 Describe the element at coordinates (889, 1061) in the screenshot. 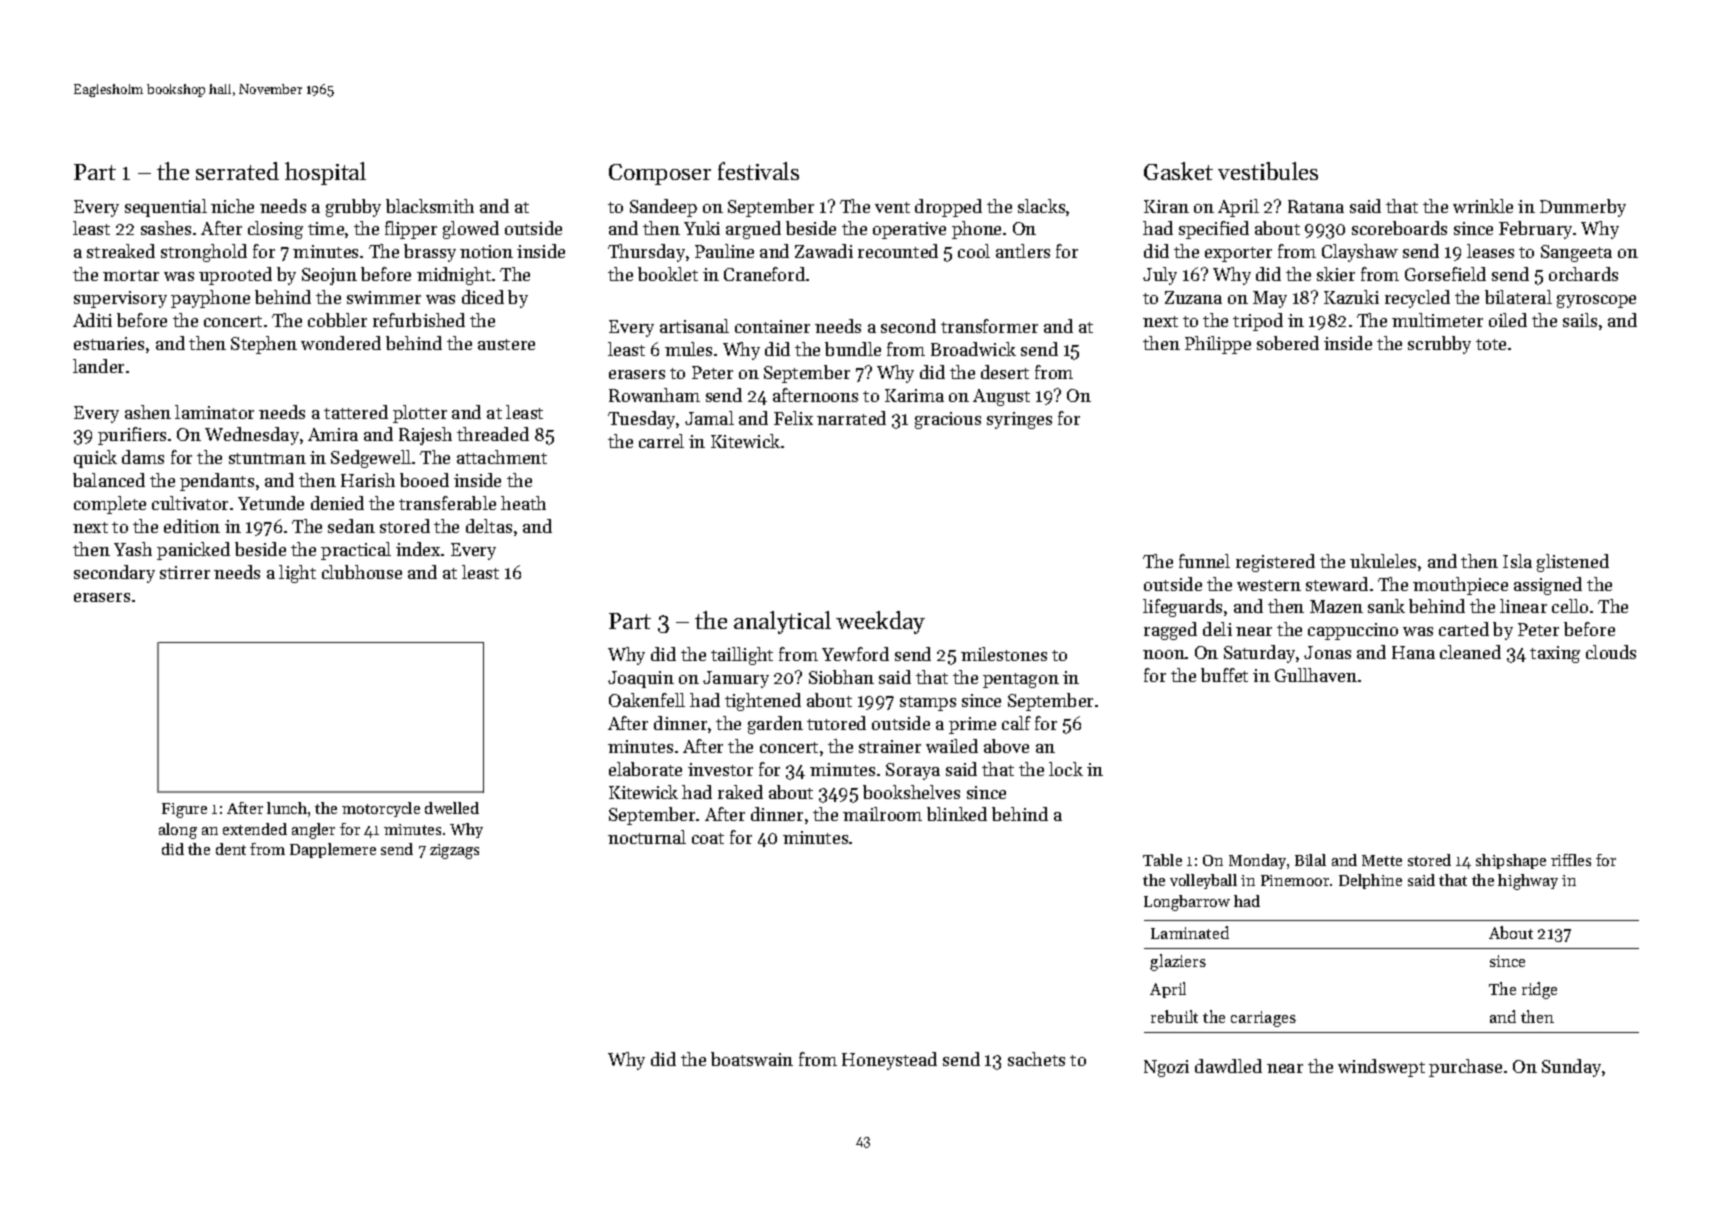

I see `Honeystead` at that location.
